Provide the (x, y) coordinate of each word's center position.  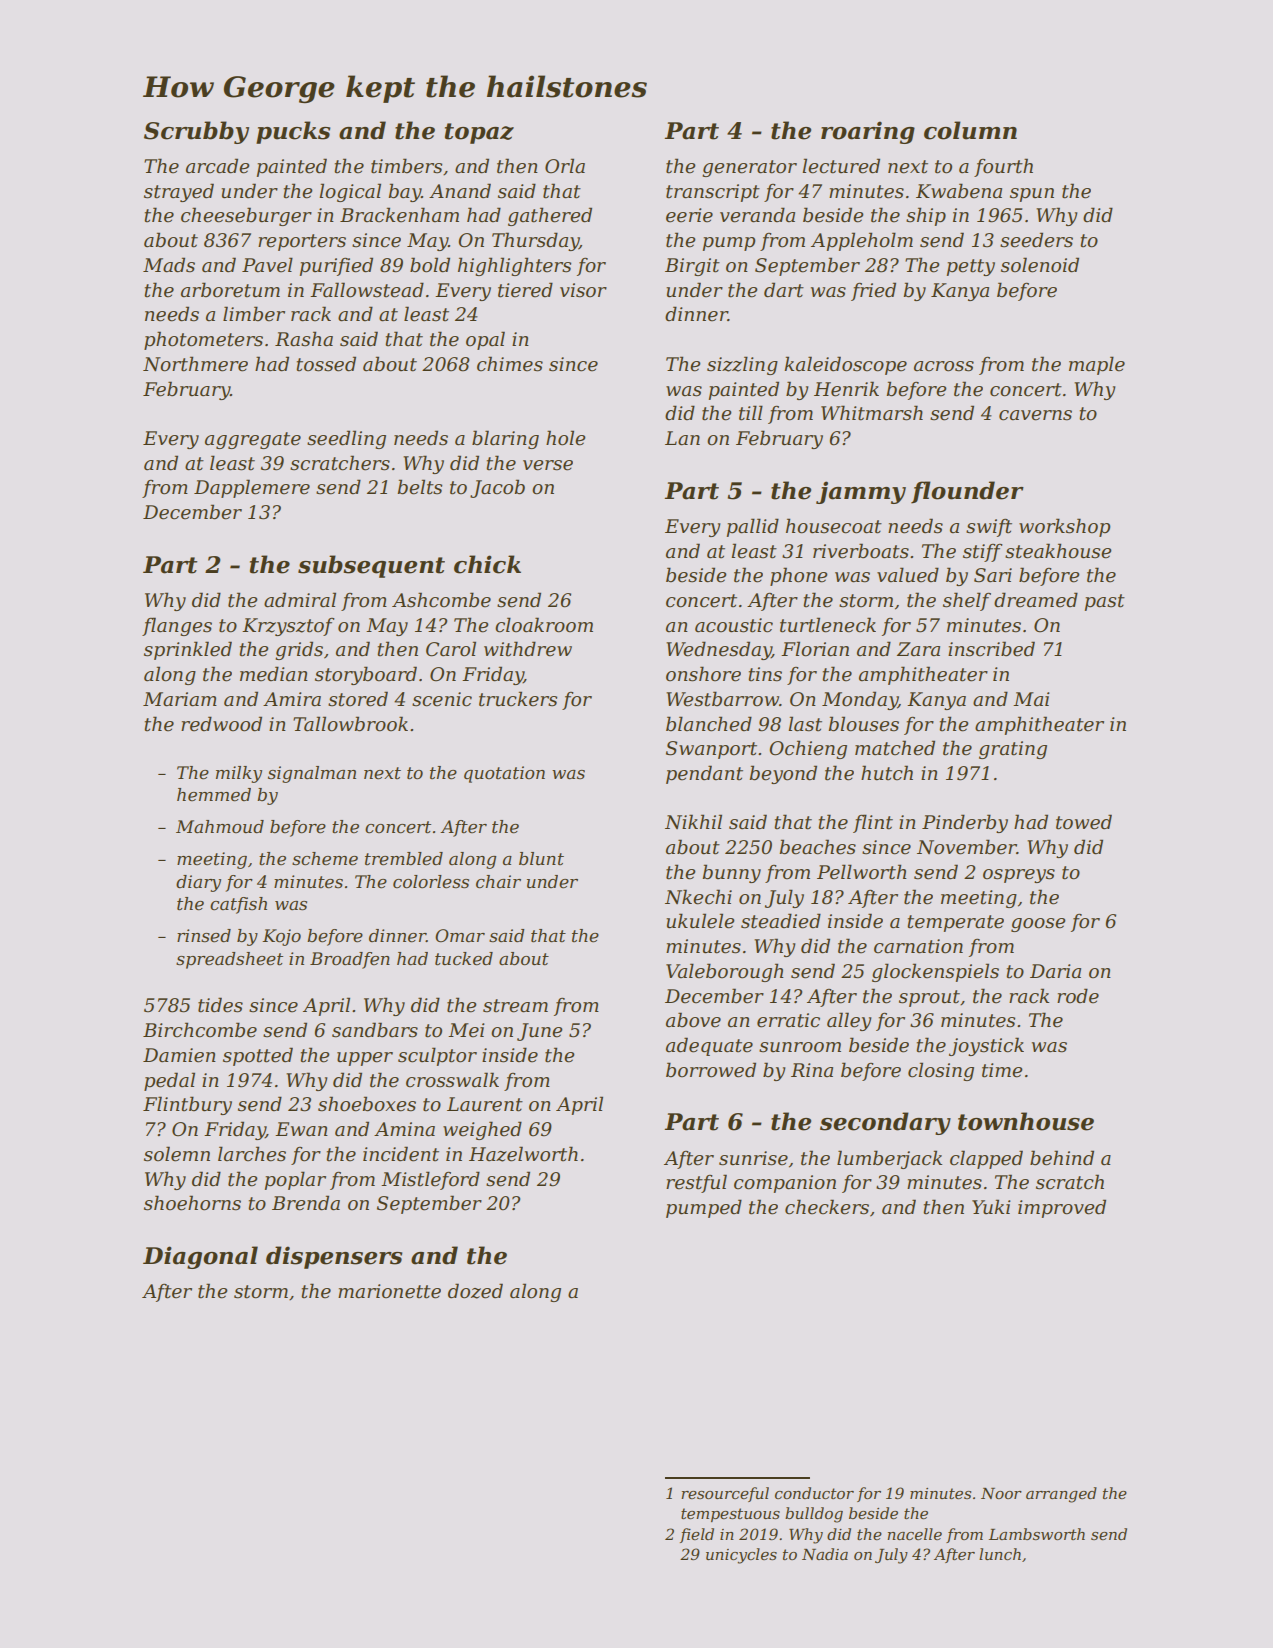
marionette (389, 1291)
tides (220, 1005)
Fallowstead (367, 290)
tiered (525, 290)
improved (1062, 1208)
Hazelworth (523, 1154)
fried (873, 291)
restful (696, 1183)
